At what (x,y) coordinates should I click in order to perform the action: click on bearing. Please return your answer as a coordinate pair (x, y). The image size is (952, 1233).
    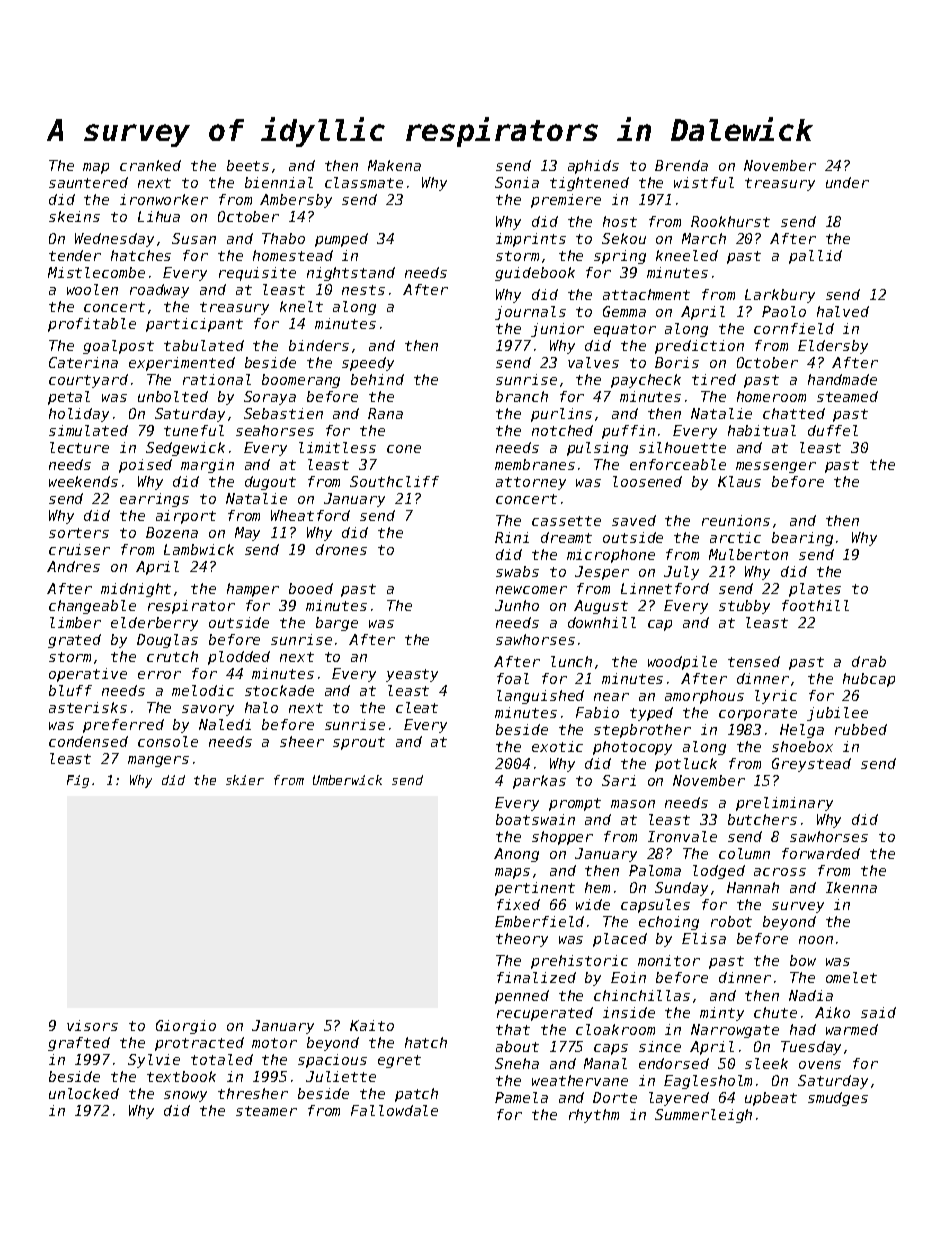
    Looking at the image, I should click on (802, 539).
